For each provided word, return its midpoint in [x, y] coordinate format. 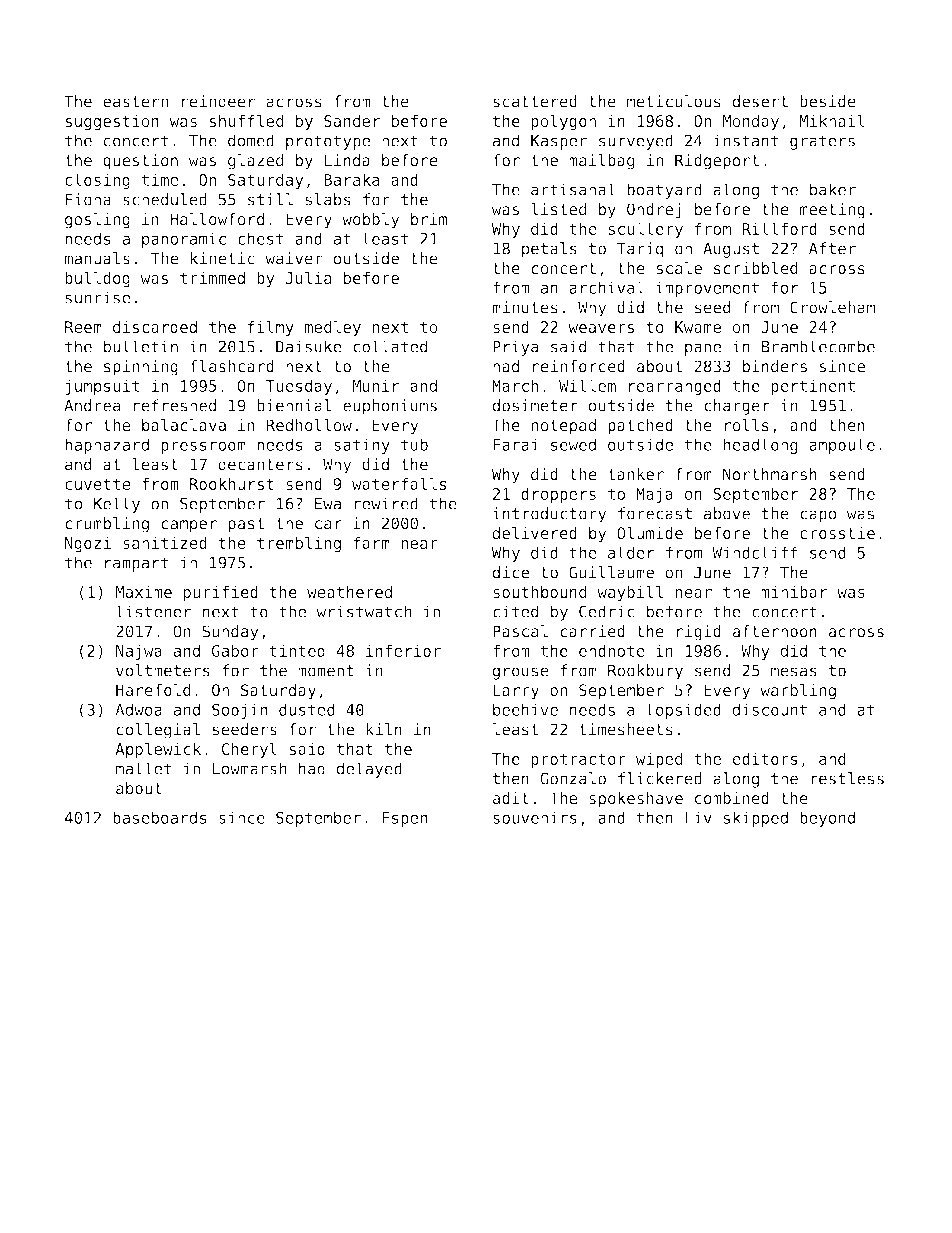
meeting [832, 211]
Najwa [139, 652]
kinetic [222, 258]
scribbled [756, 268]
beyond [827, 819]
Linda [347, 160]
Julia [308, 277]
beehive [525, 709]
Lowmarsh [250, 768]
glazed [255, 162]
